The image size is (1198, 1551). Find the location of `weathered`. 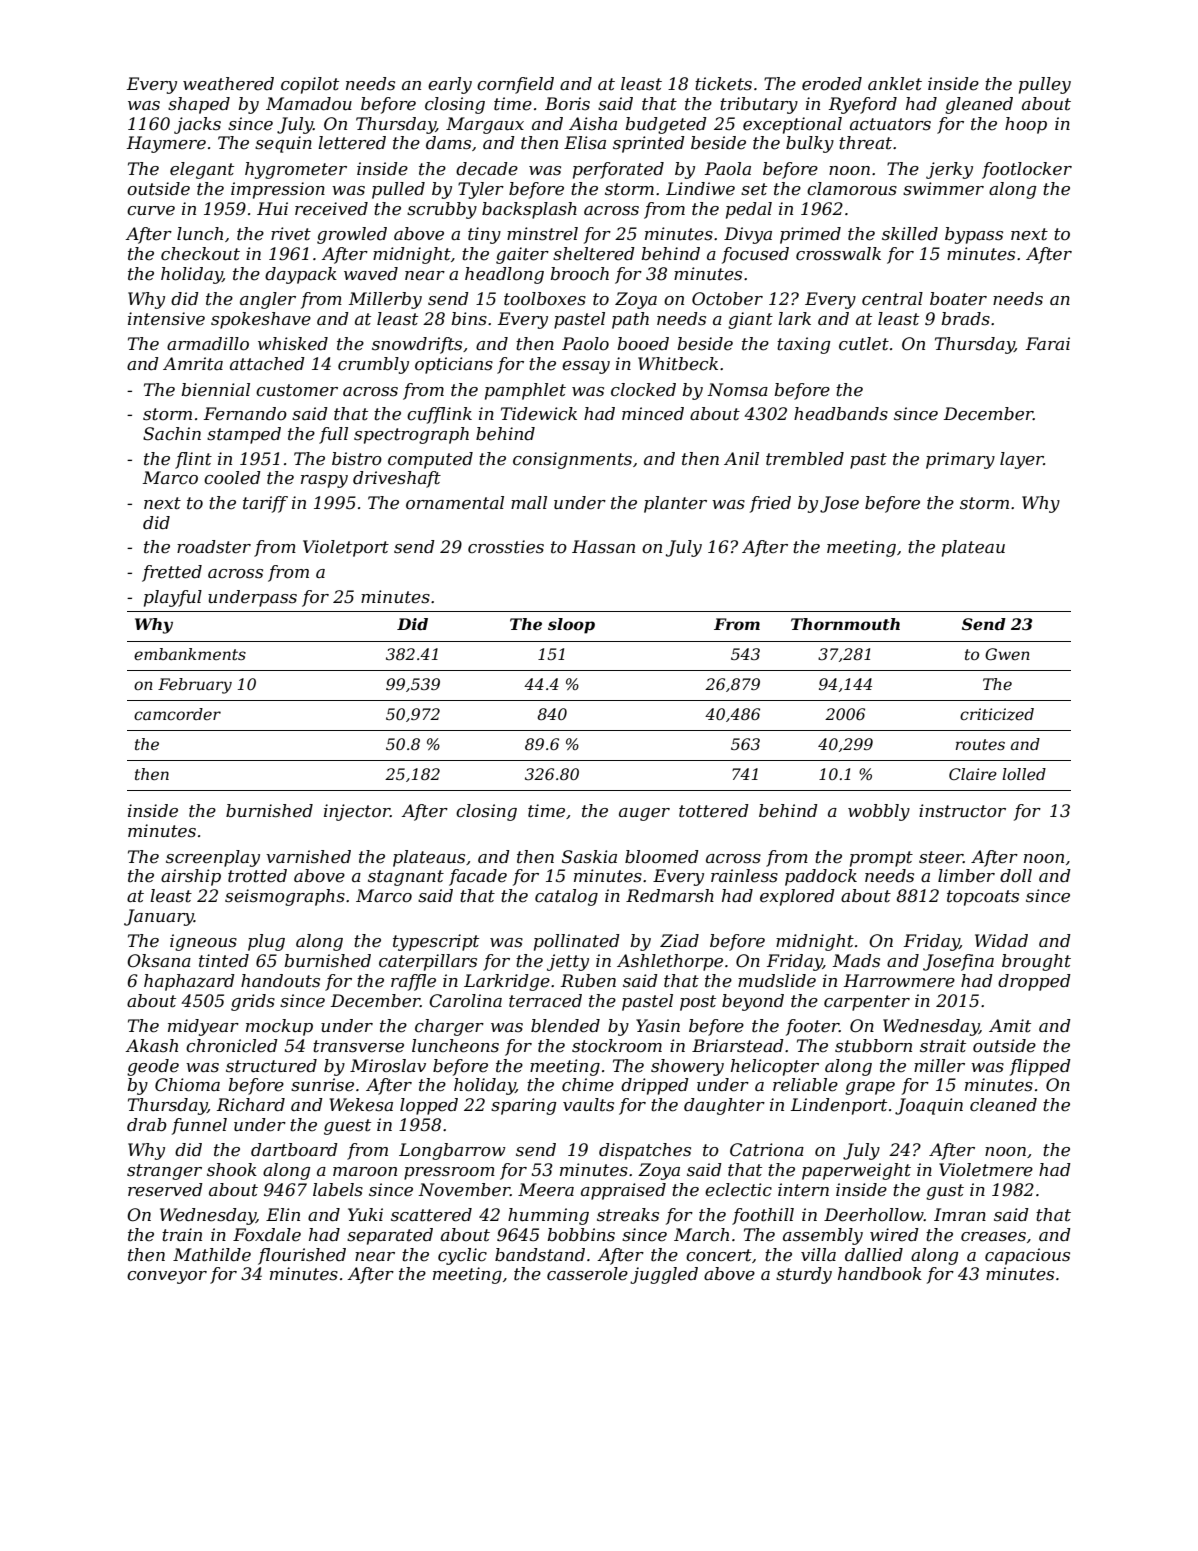

weathered is located at coordinates (228, 84).
